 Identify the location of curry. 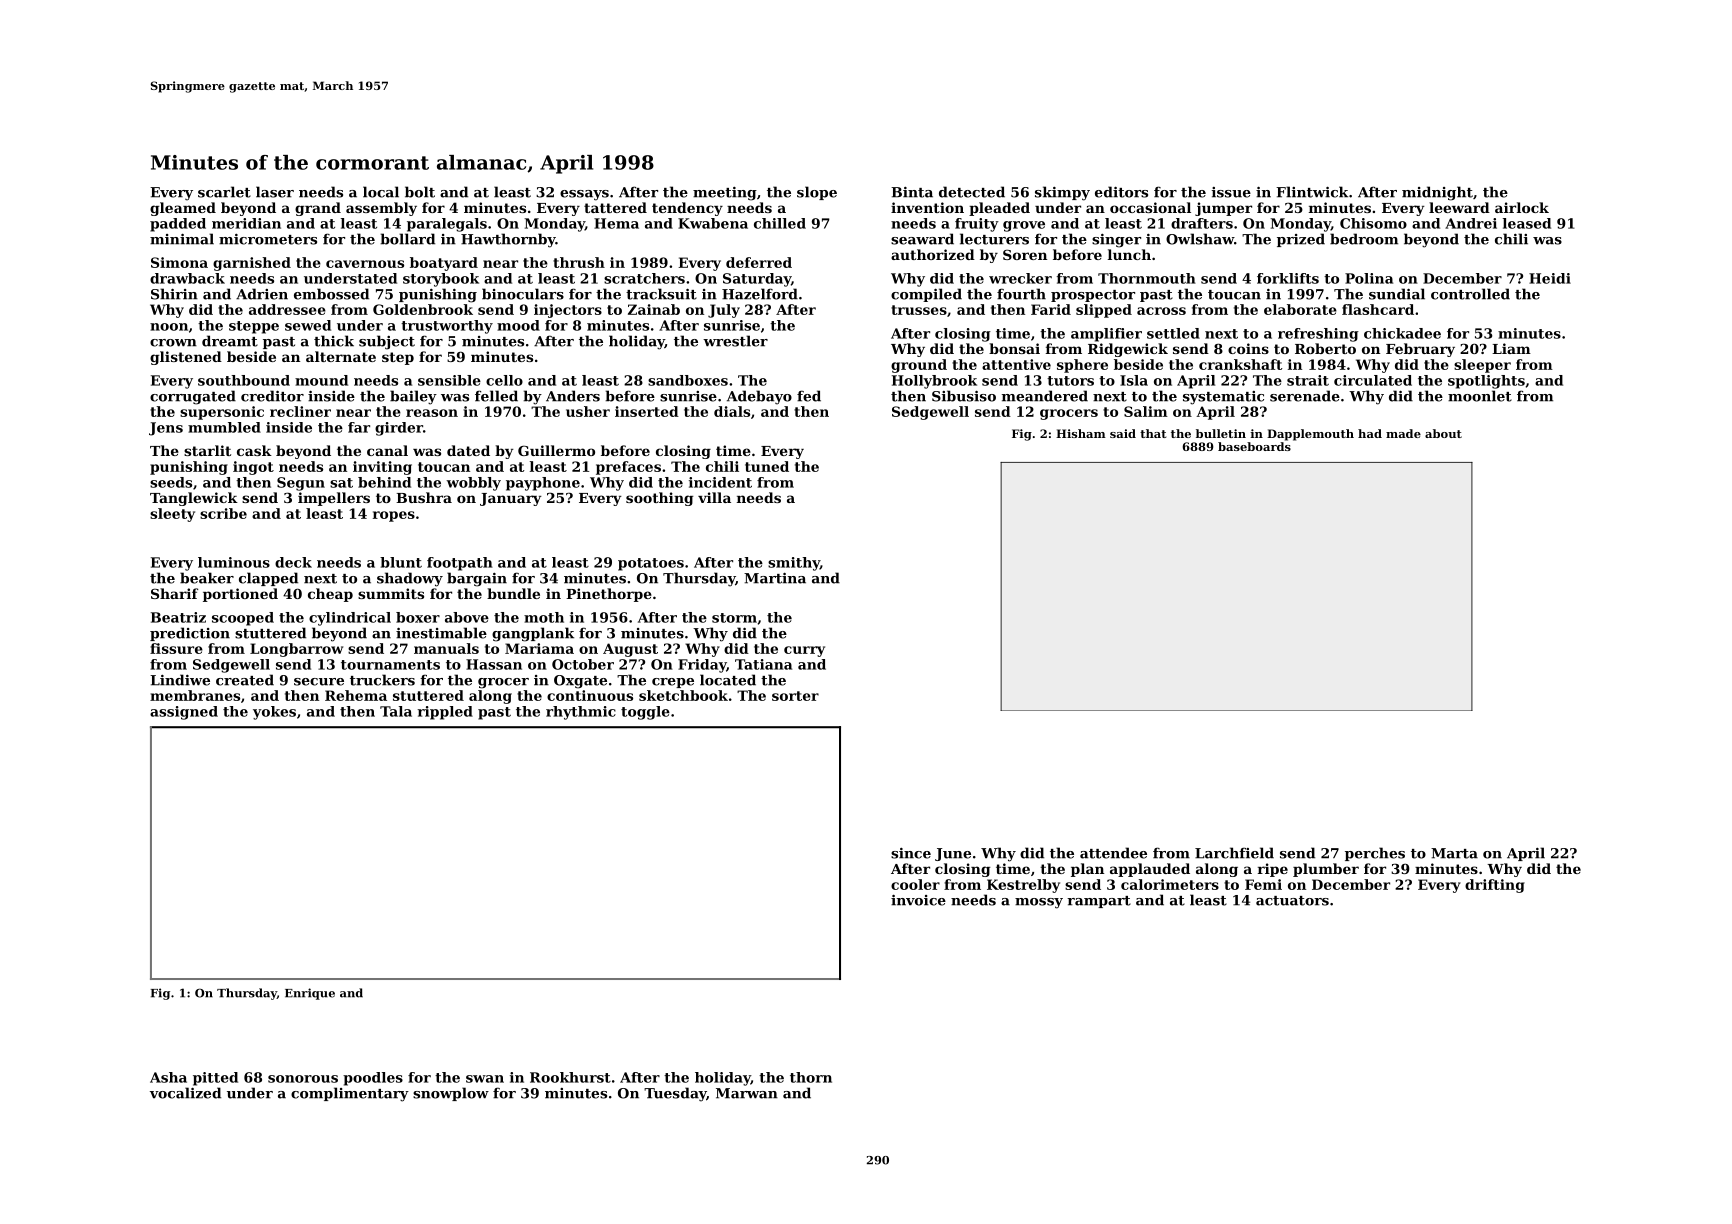
(804, 651).
